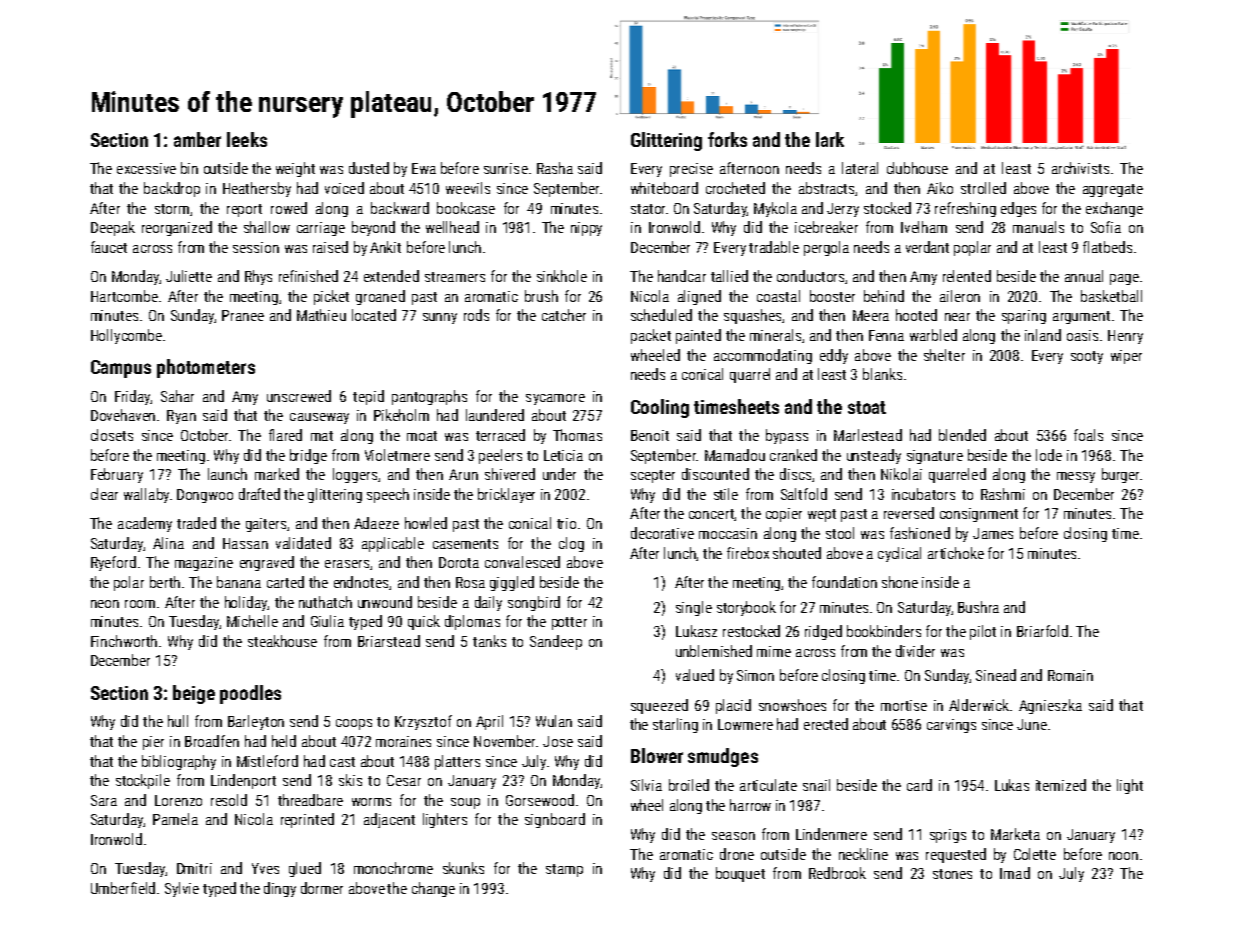 Image resolution: width=1233 pixels, height=952 pixels. I want to click on itemized, so click(1061, 785).
